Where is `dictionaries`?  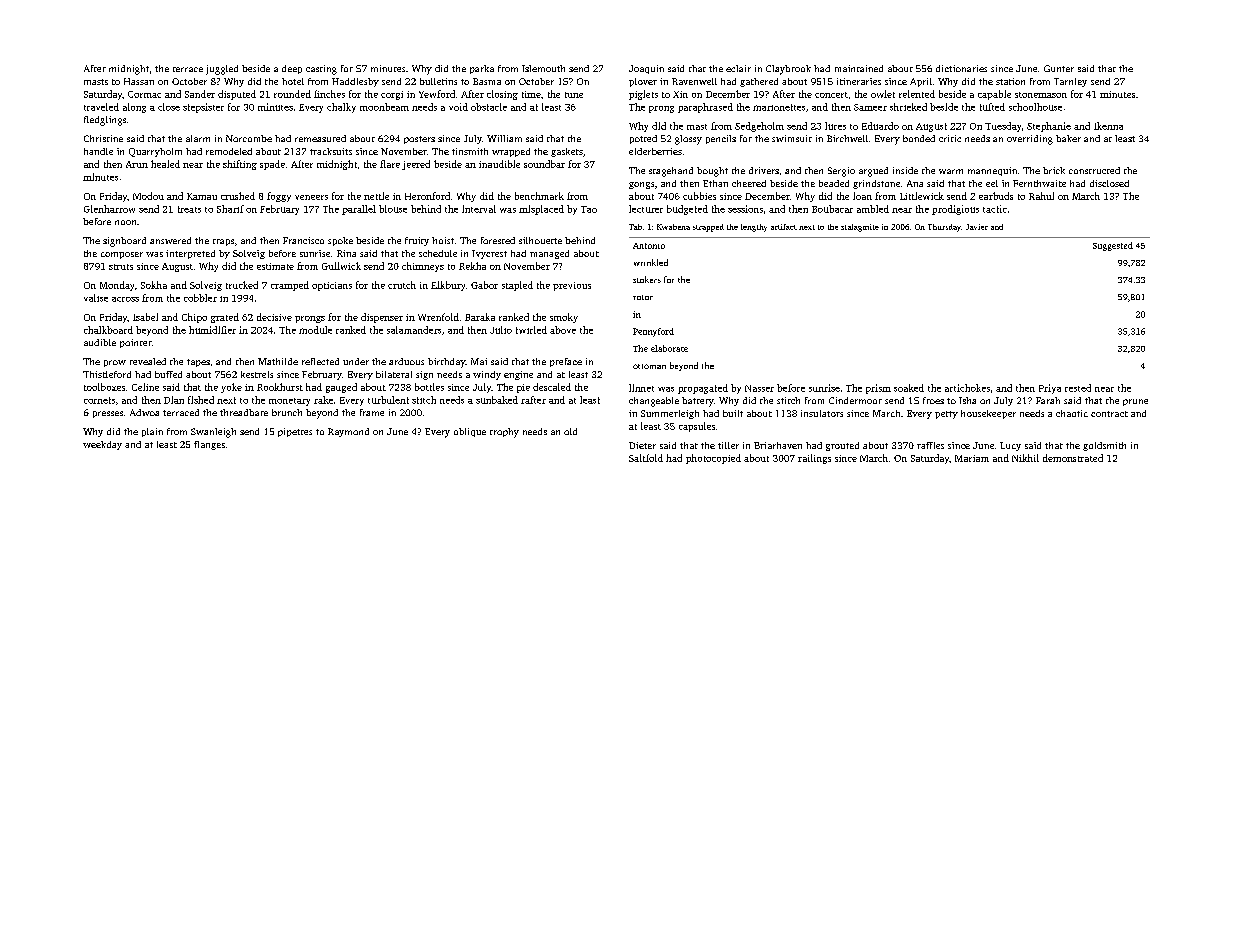
dictionaries is located at coordinates (961, 68).
